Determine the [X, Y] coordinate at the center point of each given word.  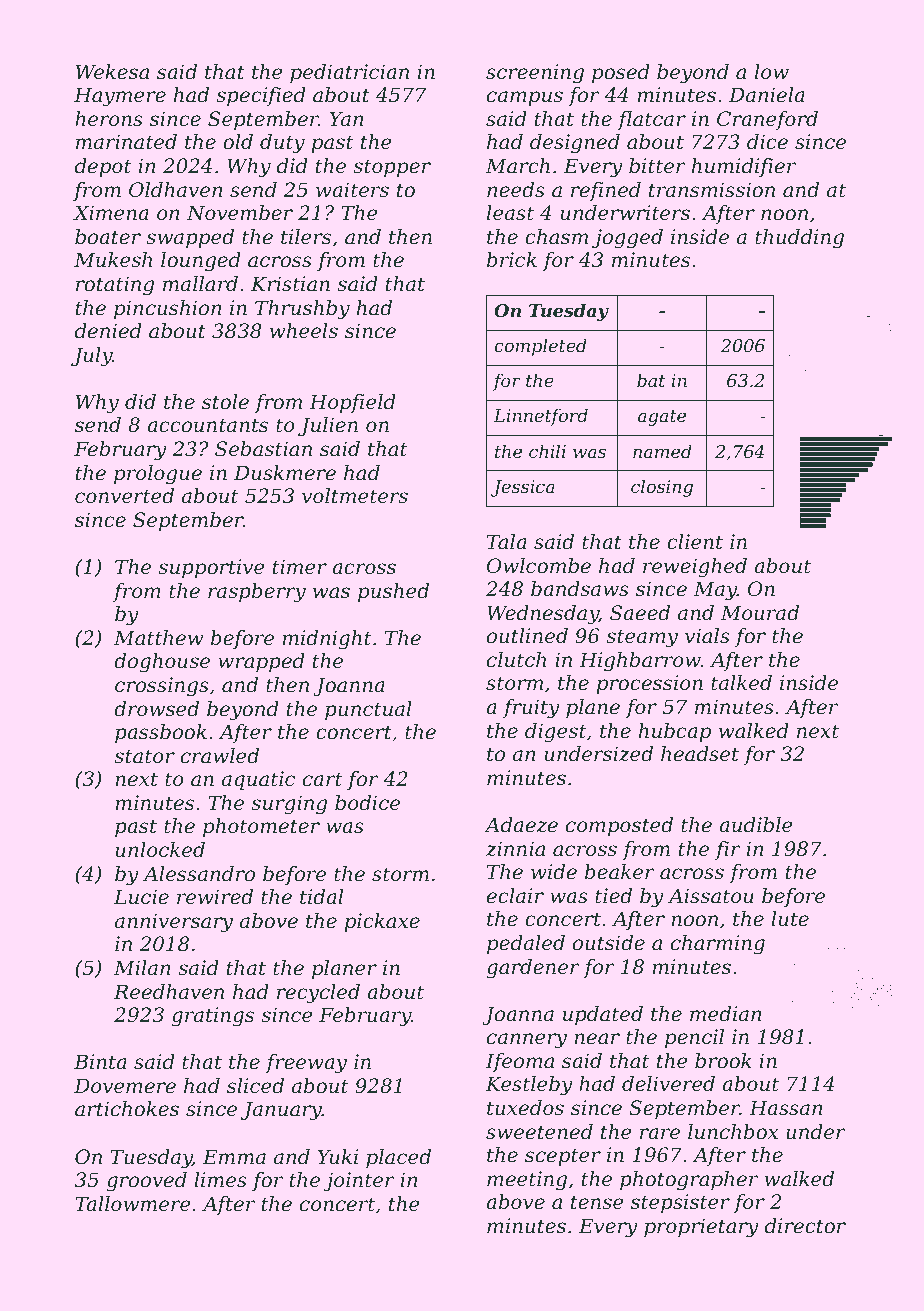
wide [554, 872]
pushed [393, 592]
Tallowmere [133, 1204]
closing [662, 488]
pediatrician [349, 73]
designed [575, 144]
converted [124, 496]
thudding [799, 239]
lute [790, 919]
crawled [220, 756]
